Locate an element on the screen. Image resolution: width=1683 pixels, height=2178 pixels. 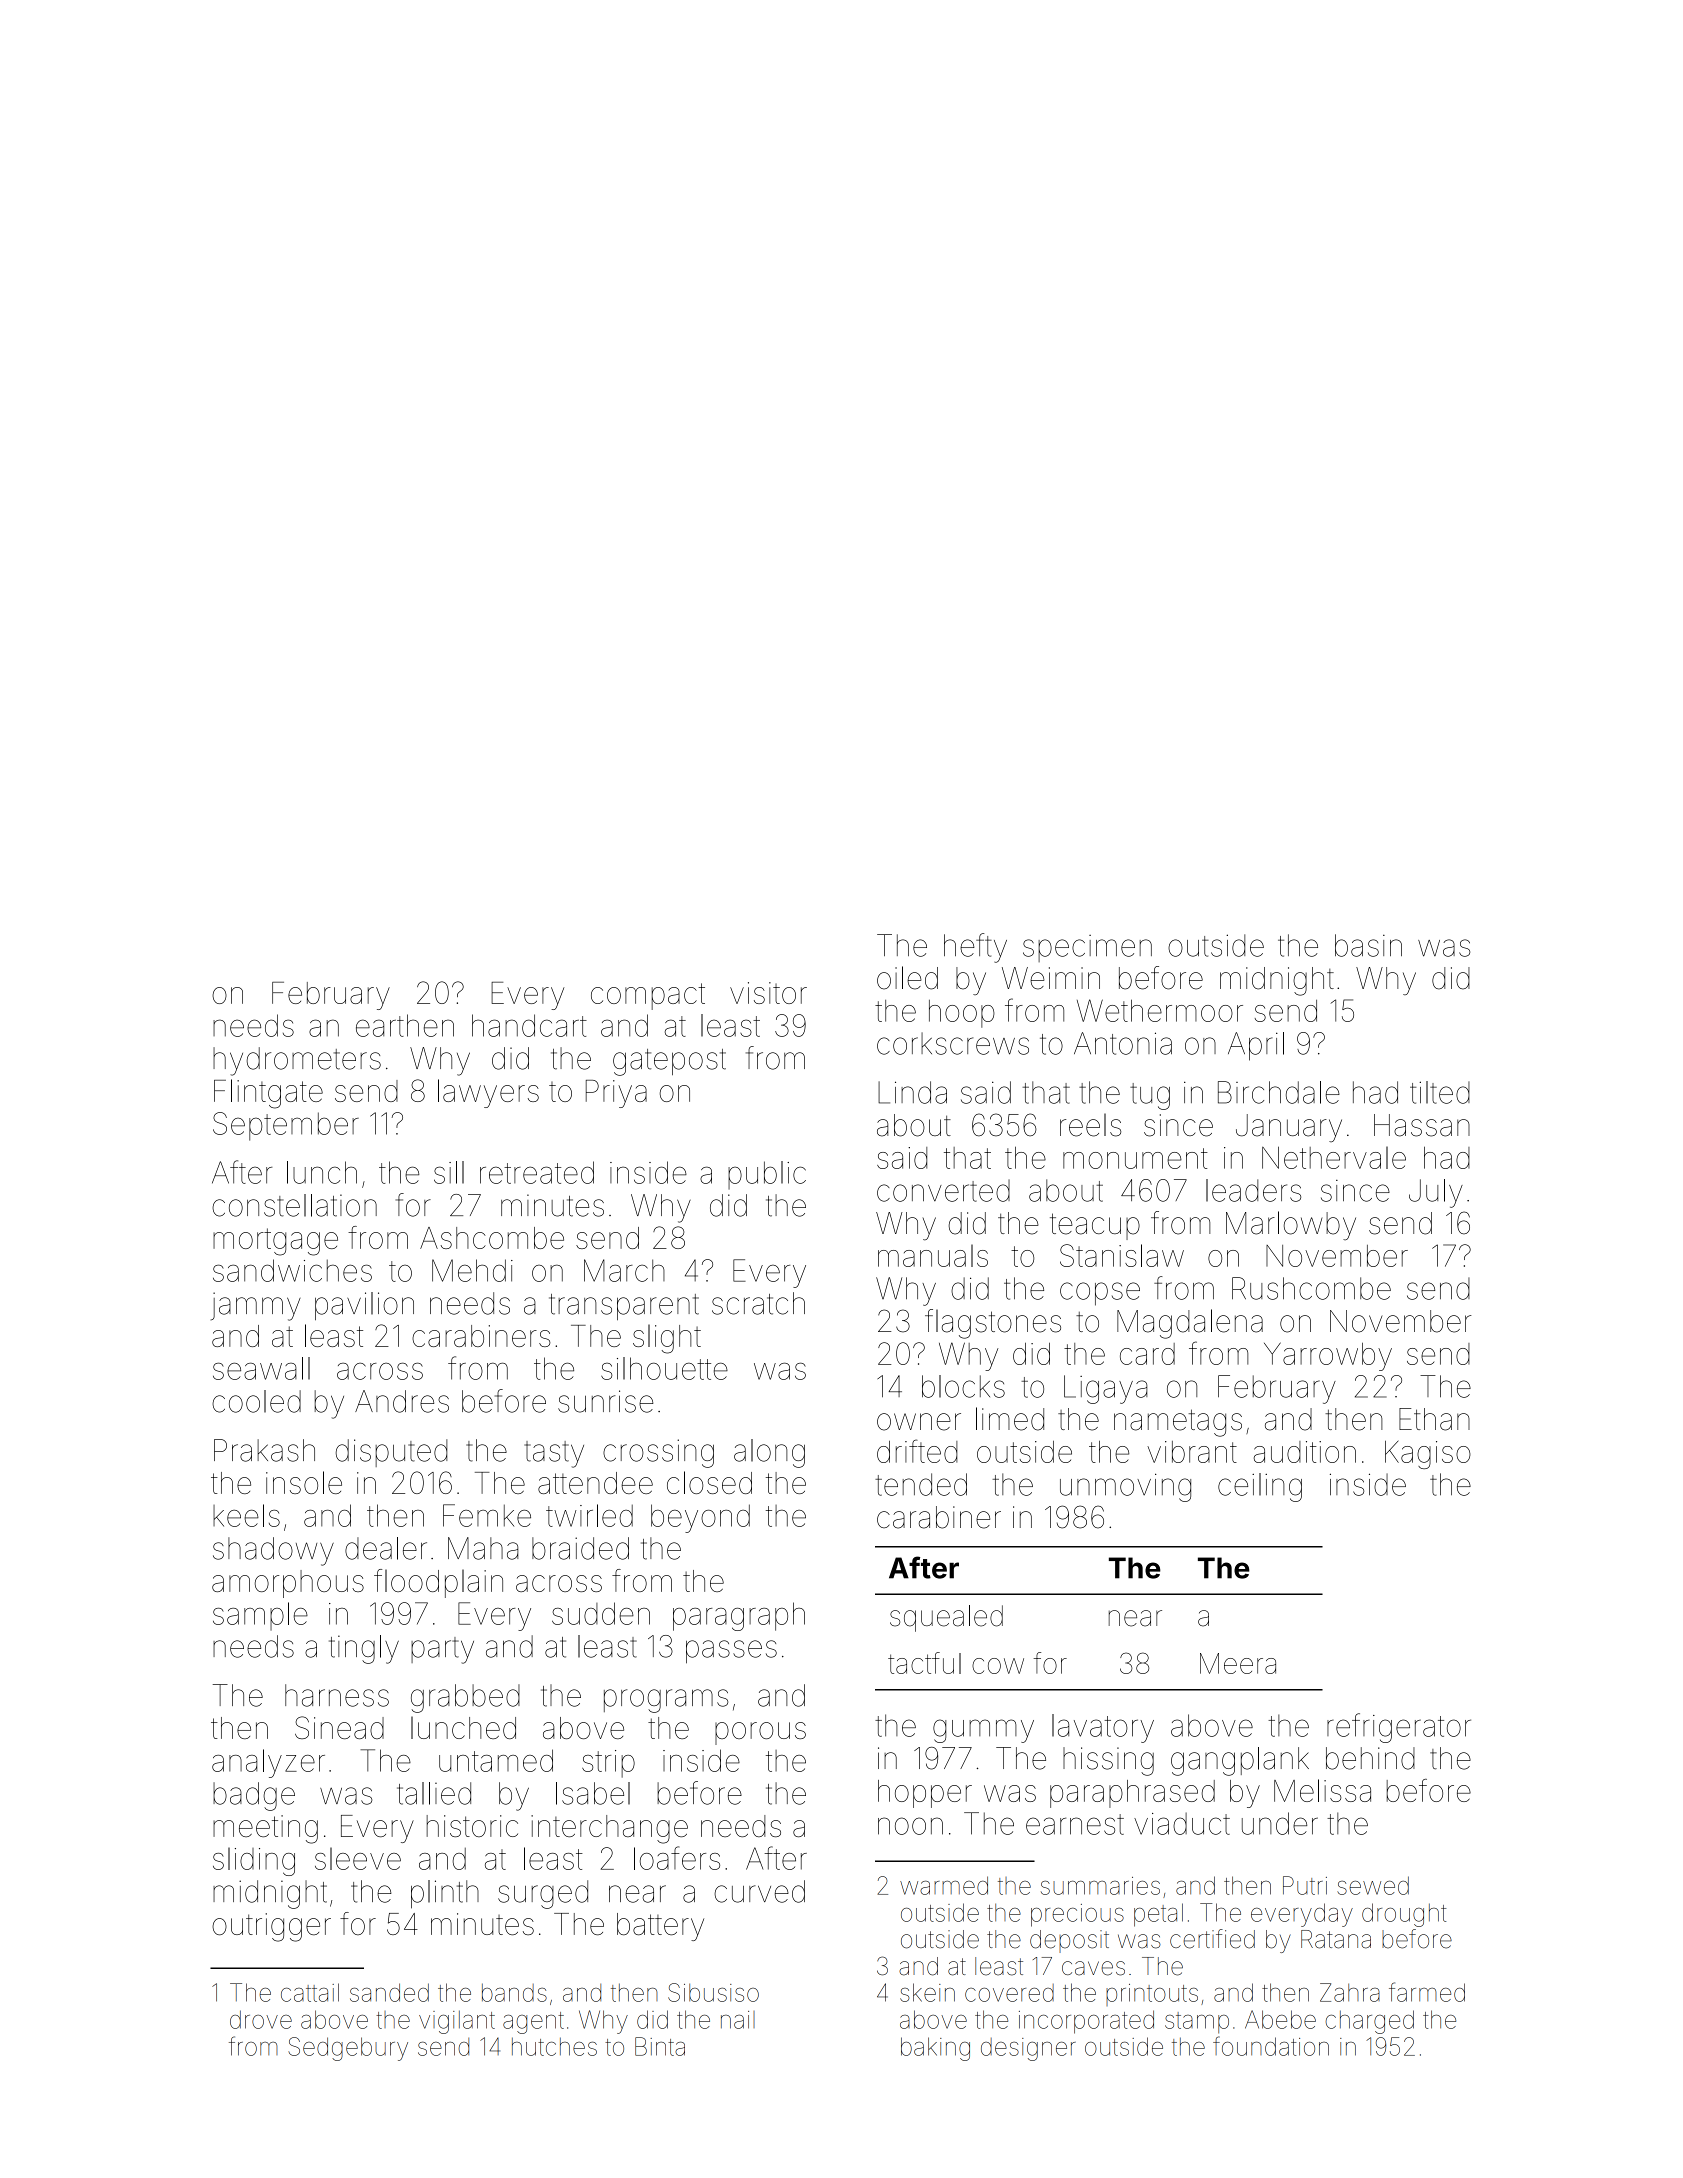
tallied is located at coordinates (434, 1793).
